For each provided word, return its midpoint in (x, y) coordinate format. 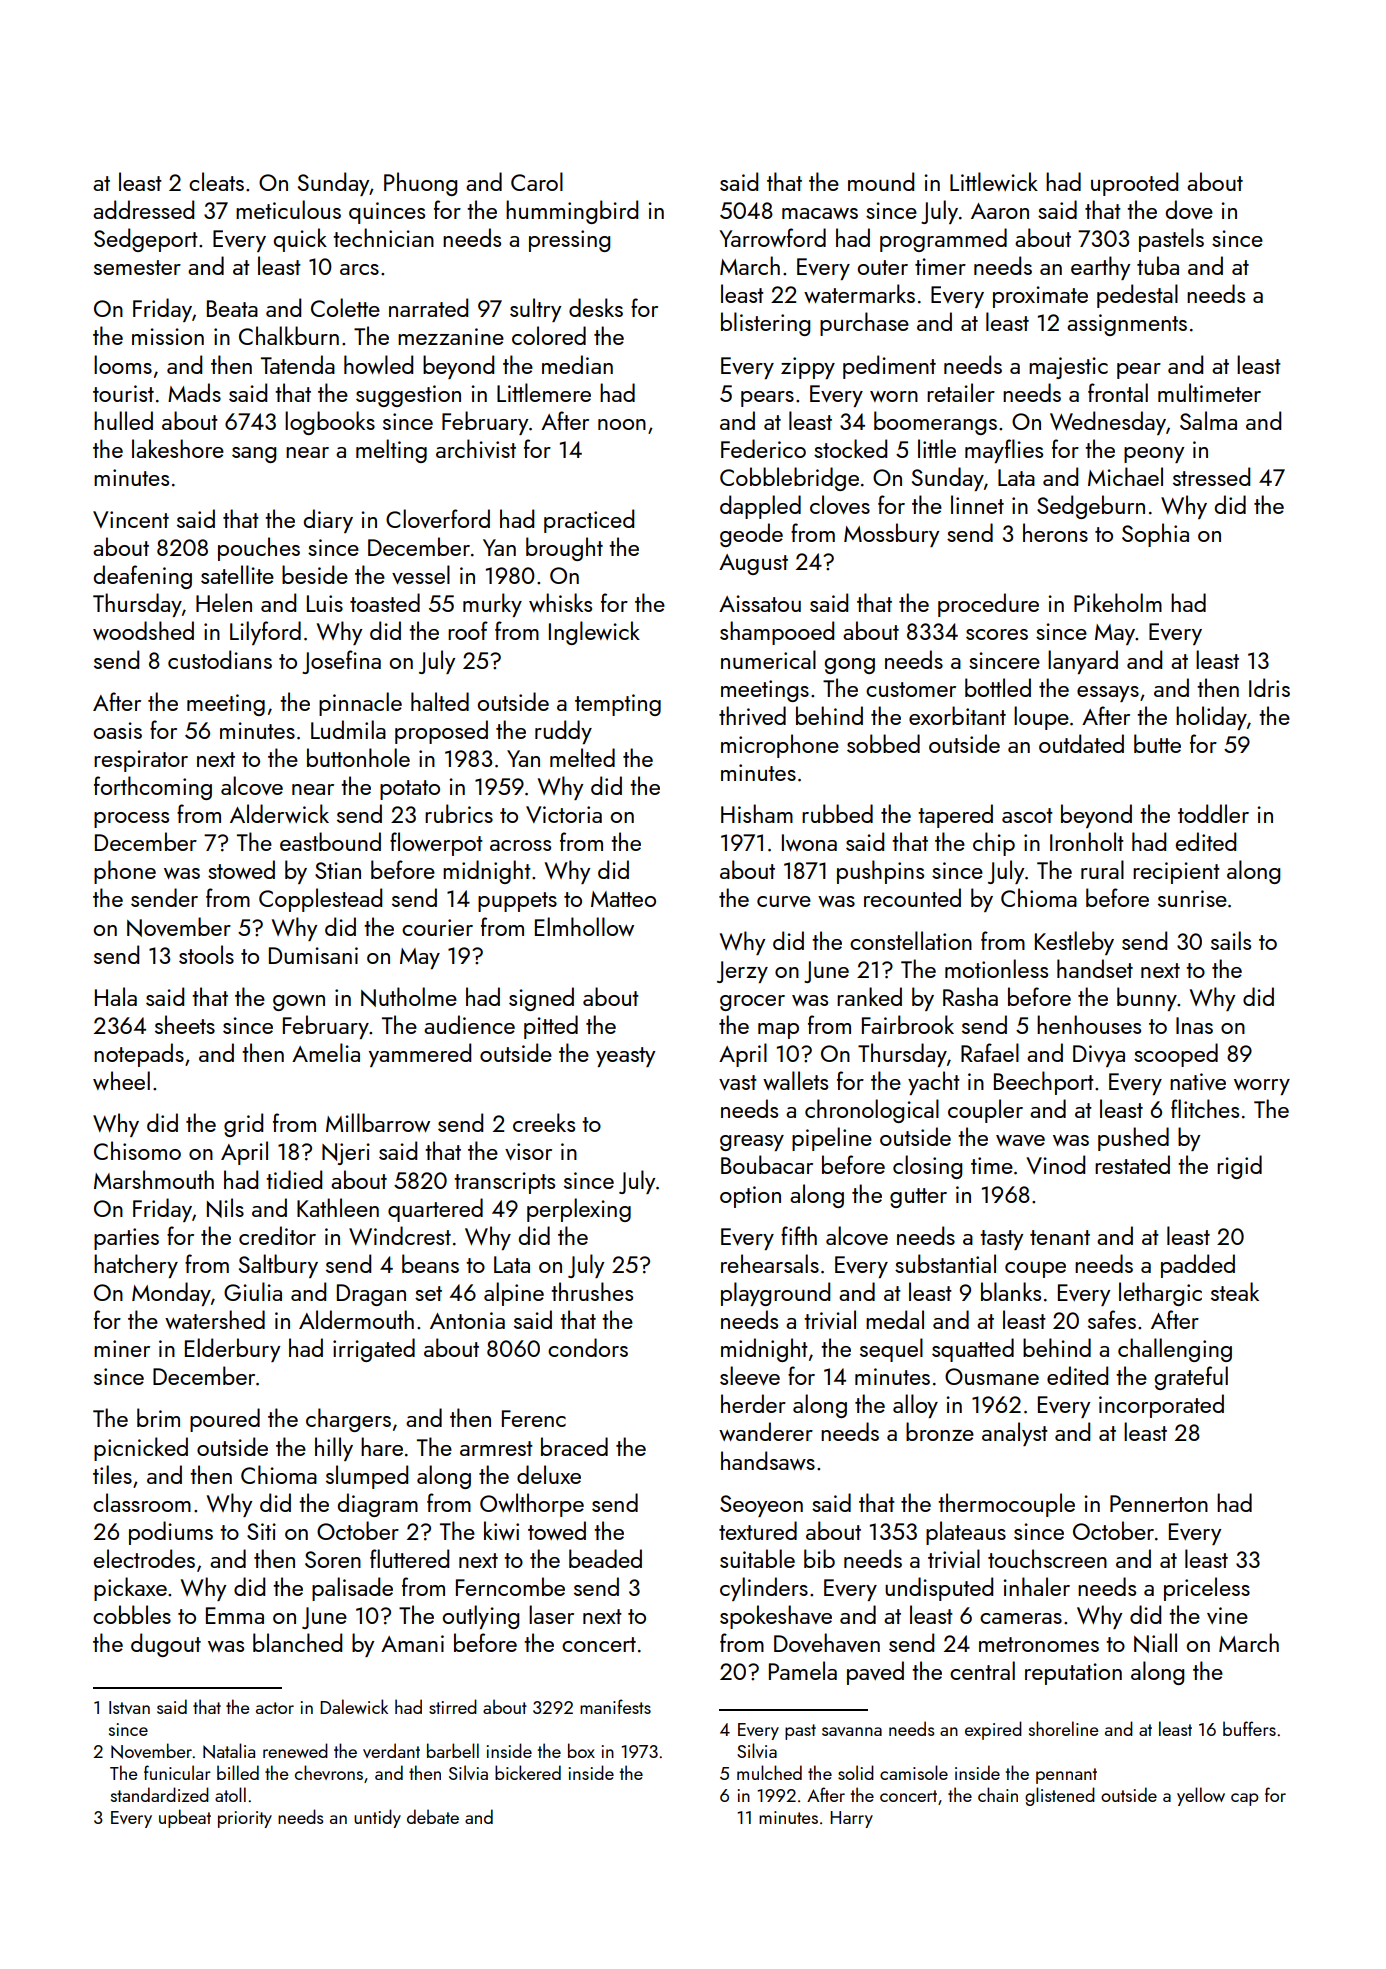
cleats (216, 181)
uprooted (1134, 184)
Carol (537, 181)
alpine (514, 1294)
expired (993, 1730)
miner (122, 1348)
